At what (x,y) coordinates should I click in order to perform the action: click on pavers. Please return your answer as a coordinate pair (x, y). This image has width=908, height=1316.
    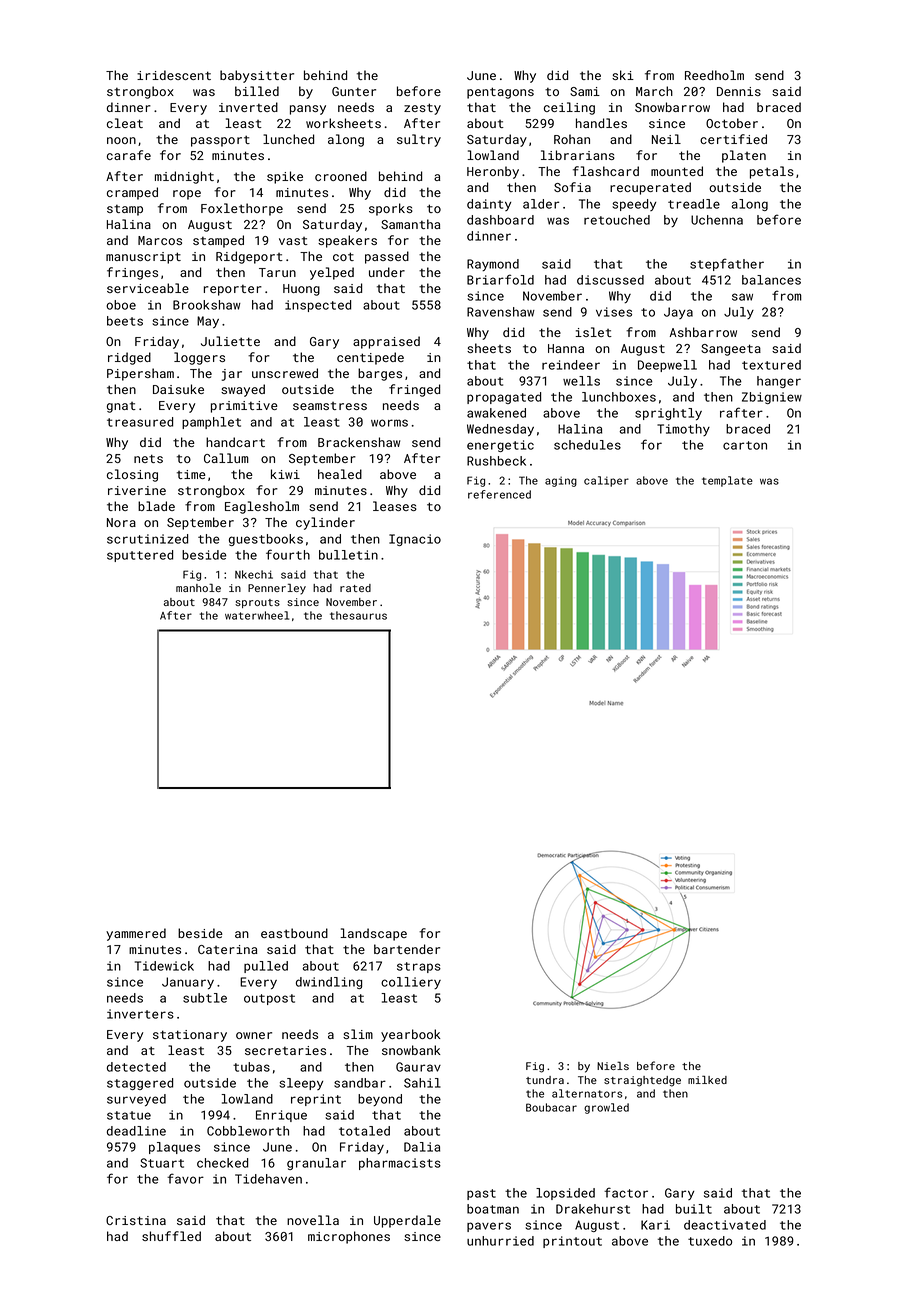
    Looking at the image, I should click on (489, 1227).
